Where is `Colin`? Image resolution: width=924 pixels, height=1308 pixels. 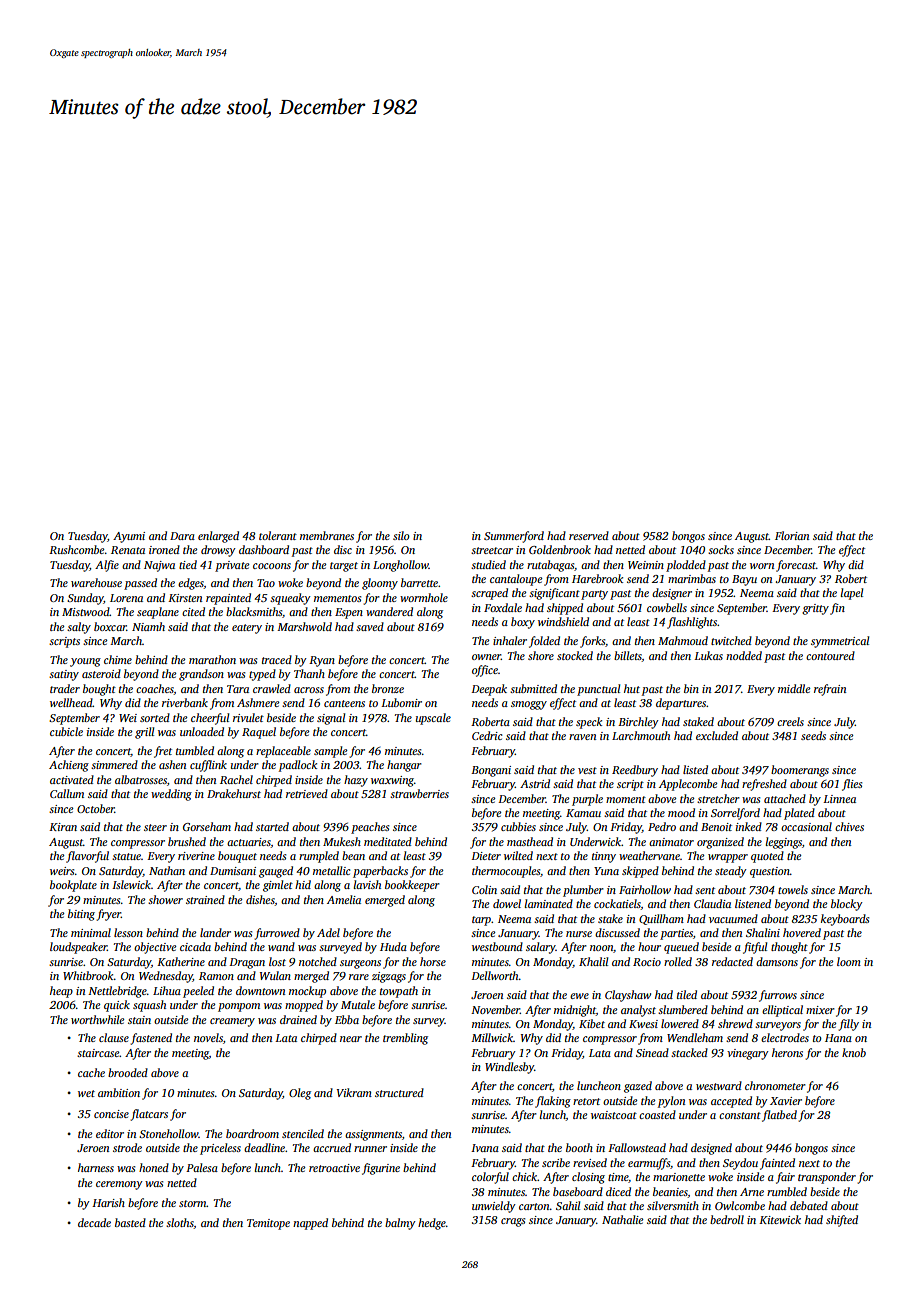 Colin is located at coordinates (484, 889).
